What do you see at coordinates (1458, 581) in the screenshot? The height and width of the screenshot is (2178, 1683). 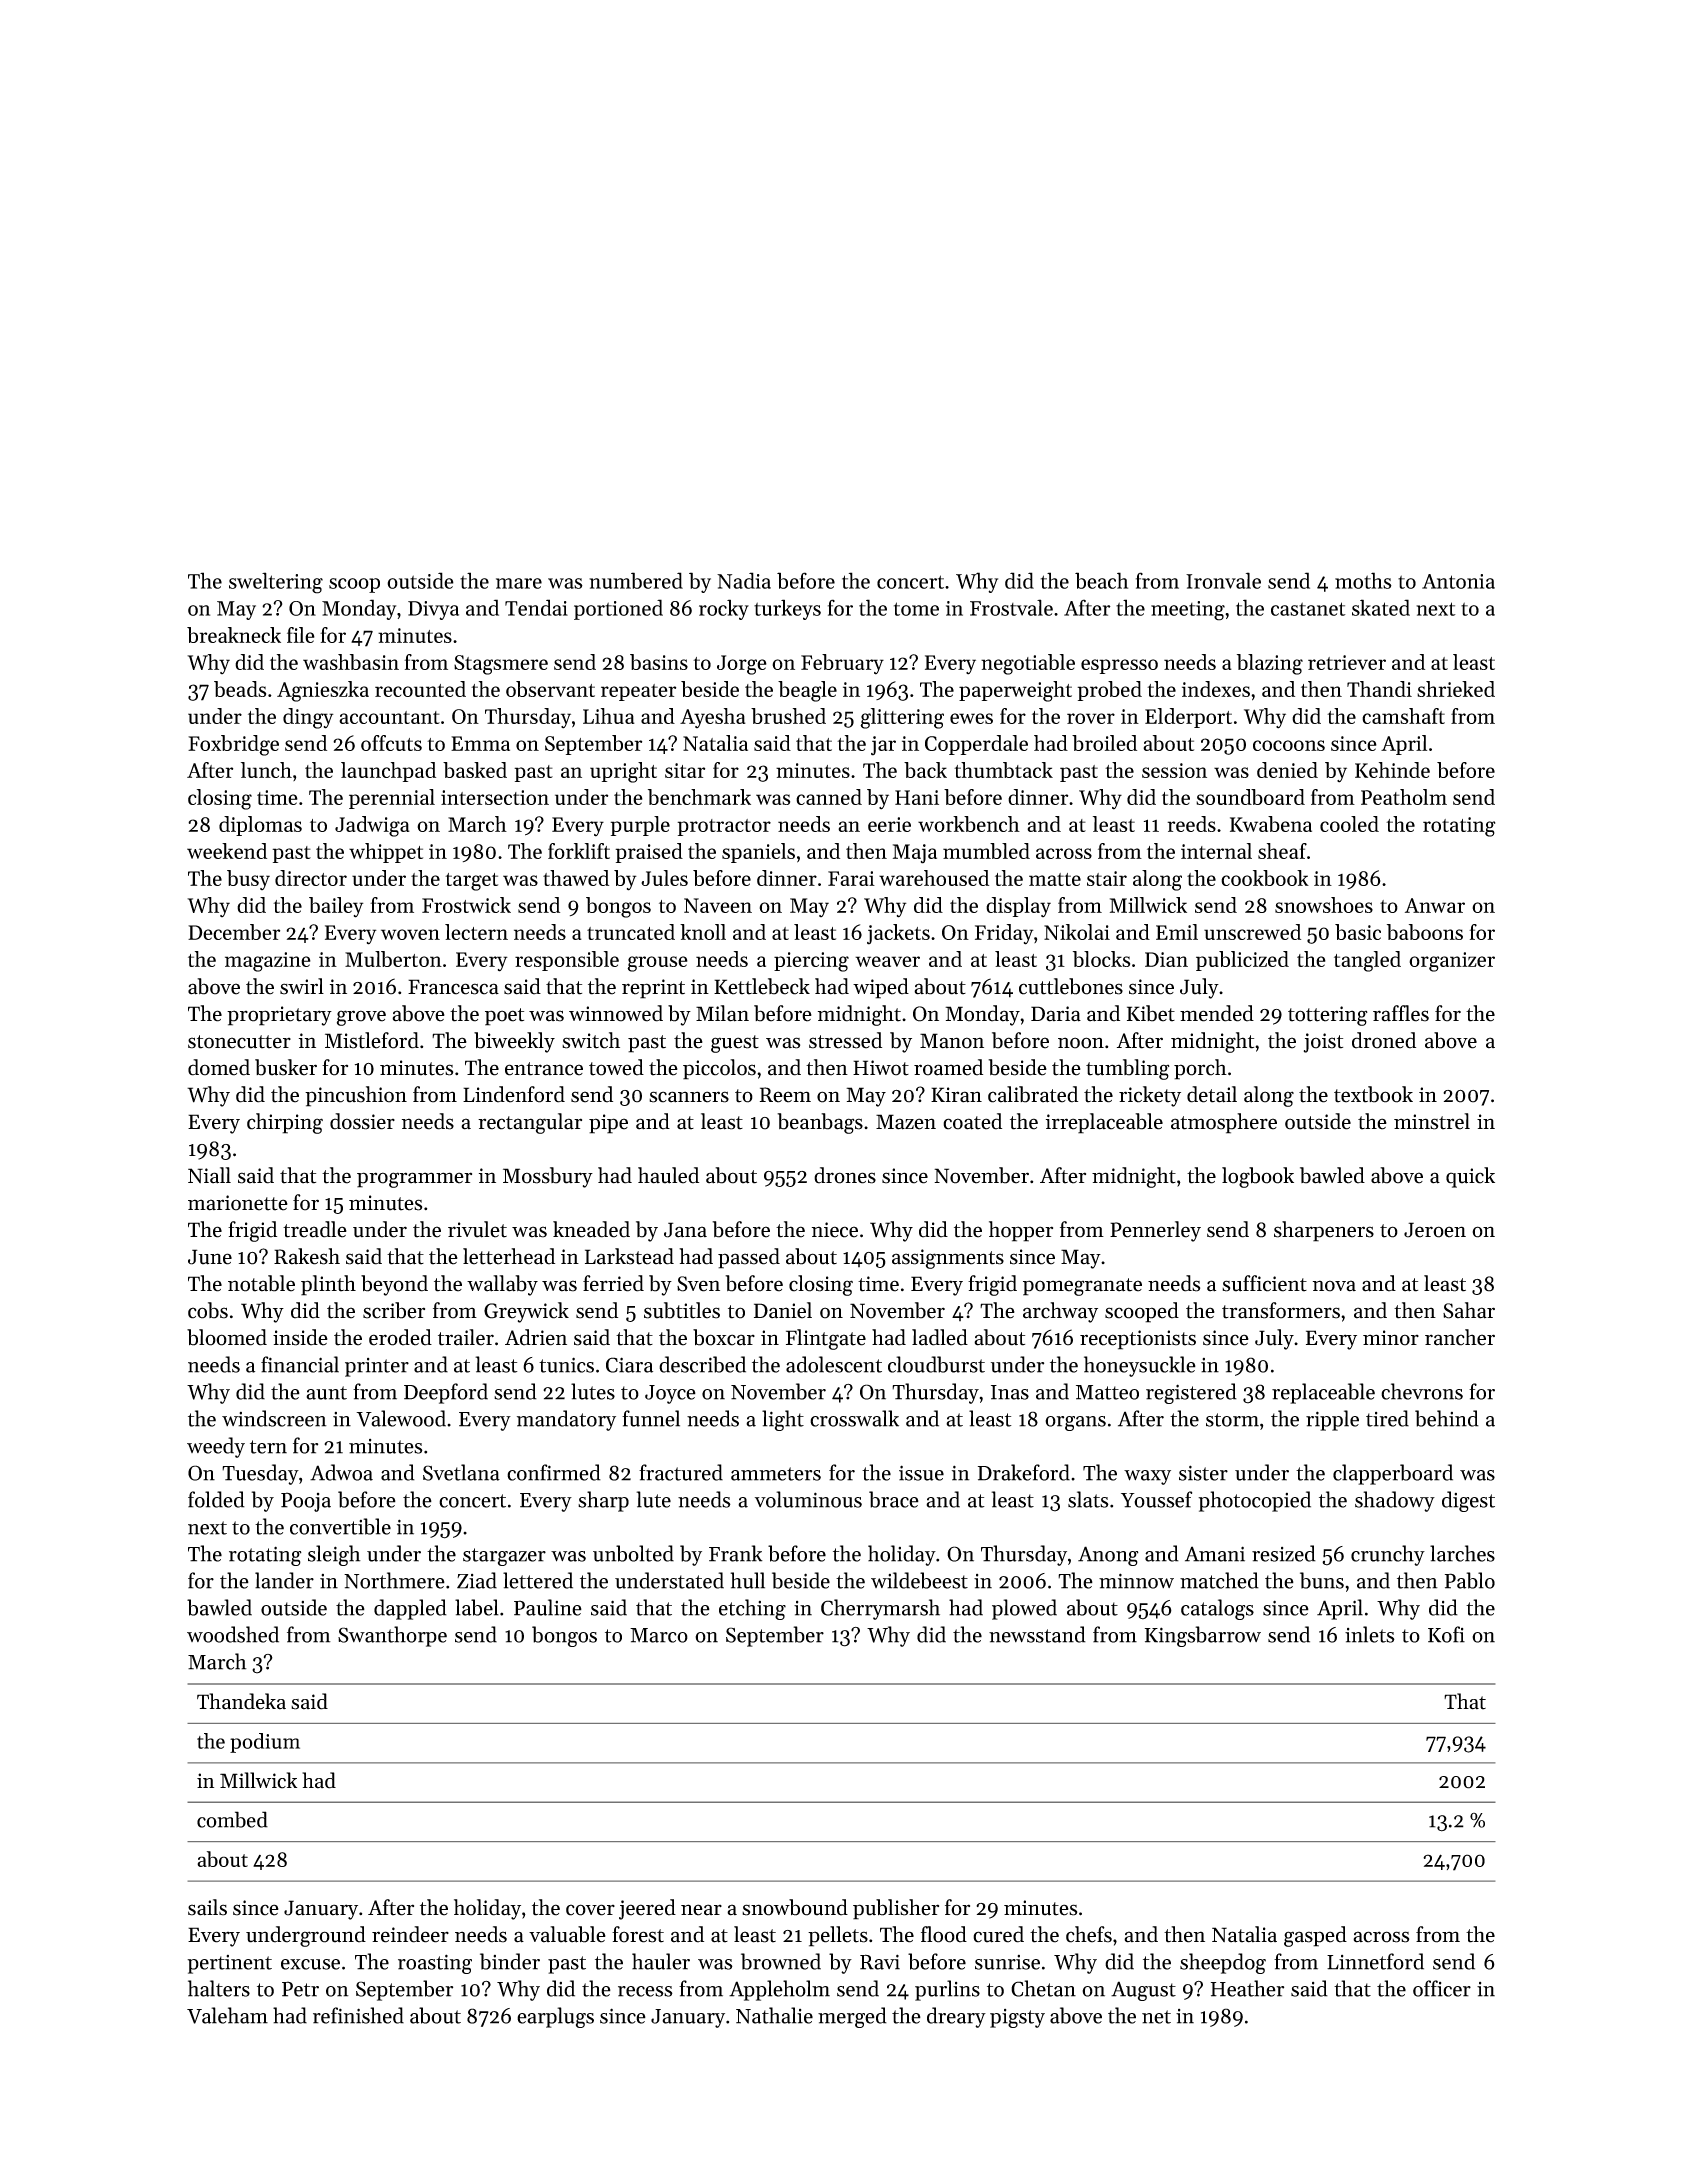 I see `Antonia` at bounding box center [1458, 581].
